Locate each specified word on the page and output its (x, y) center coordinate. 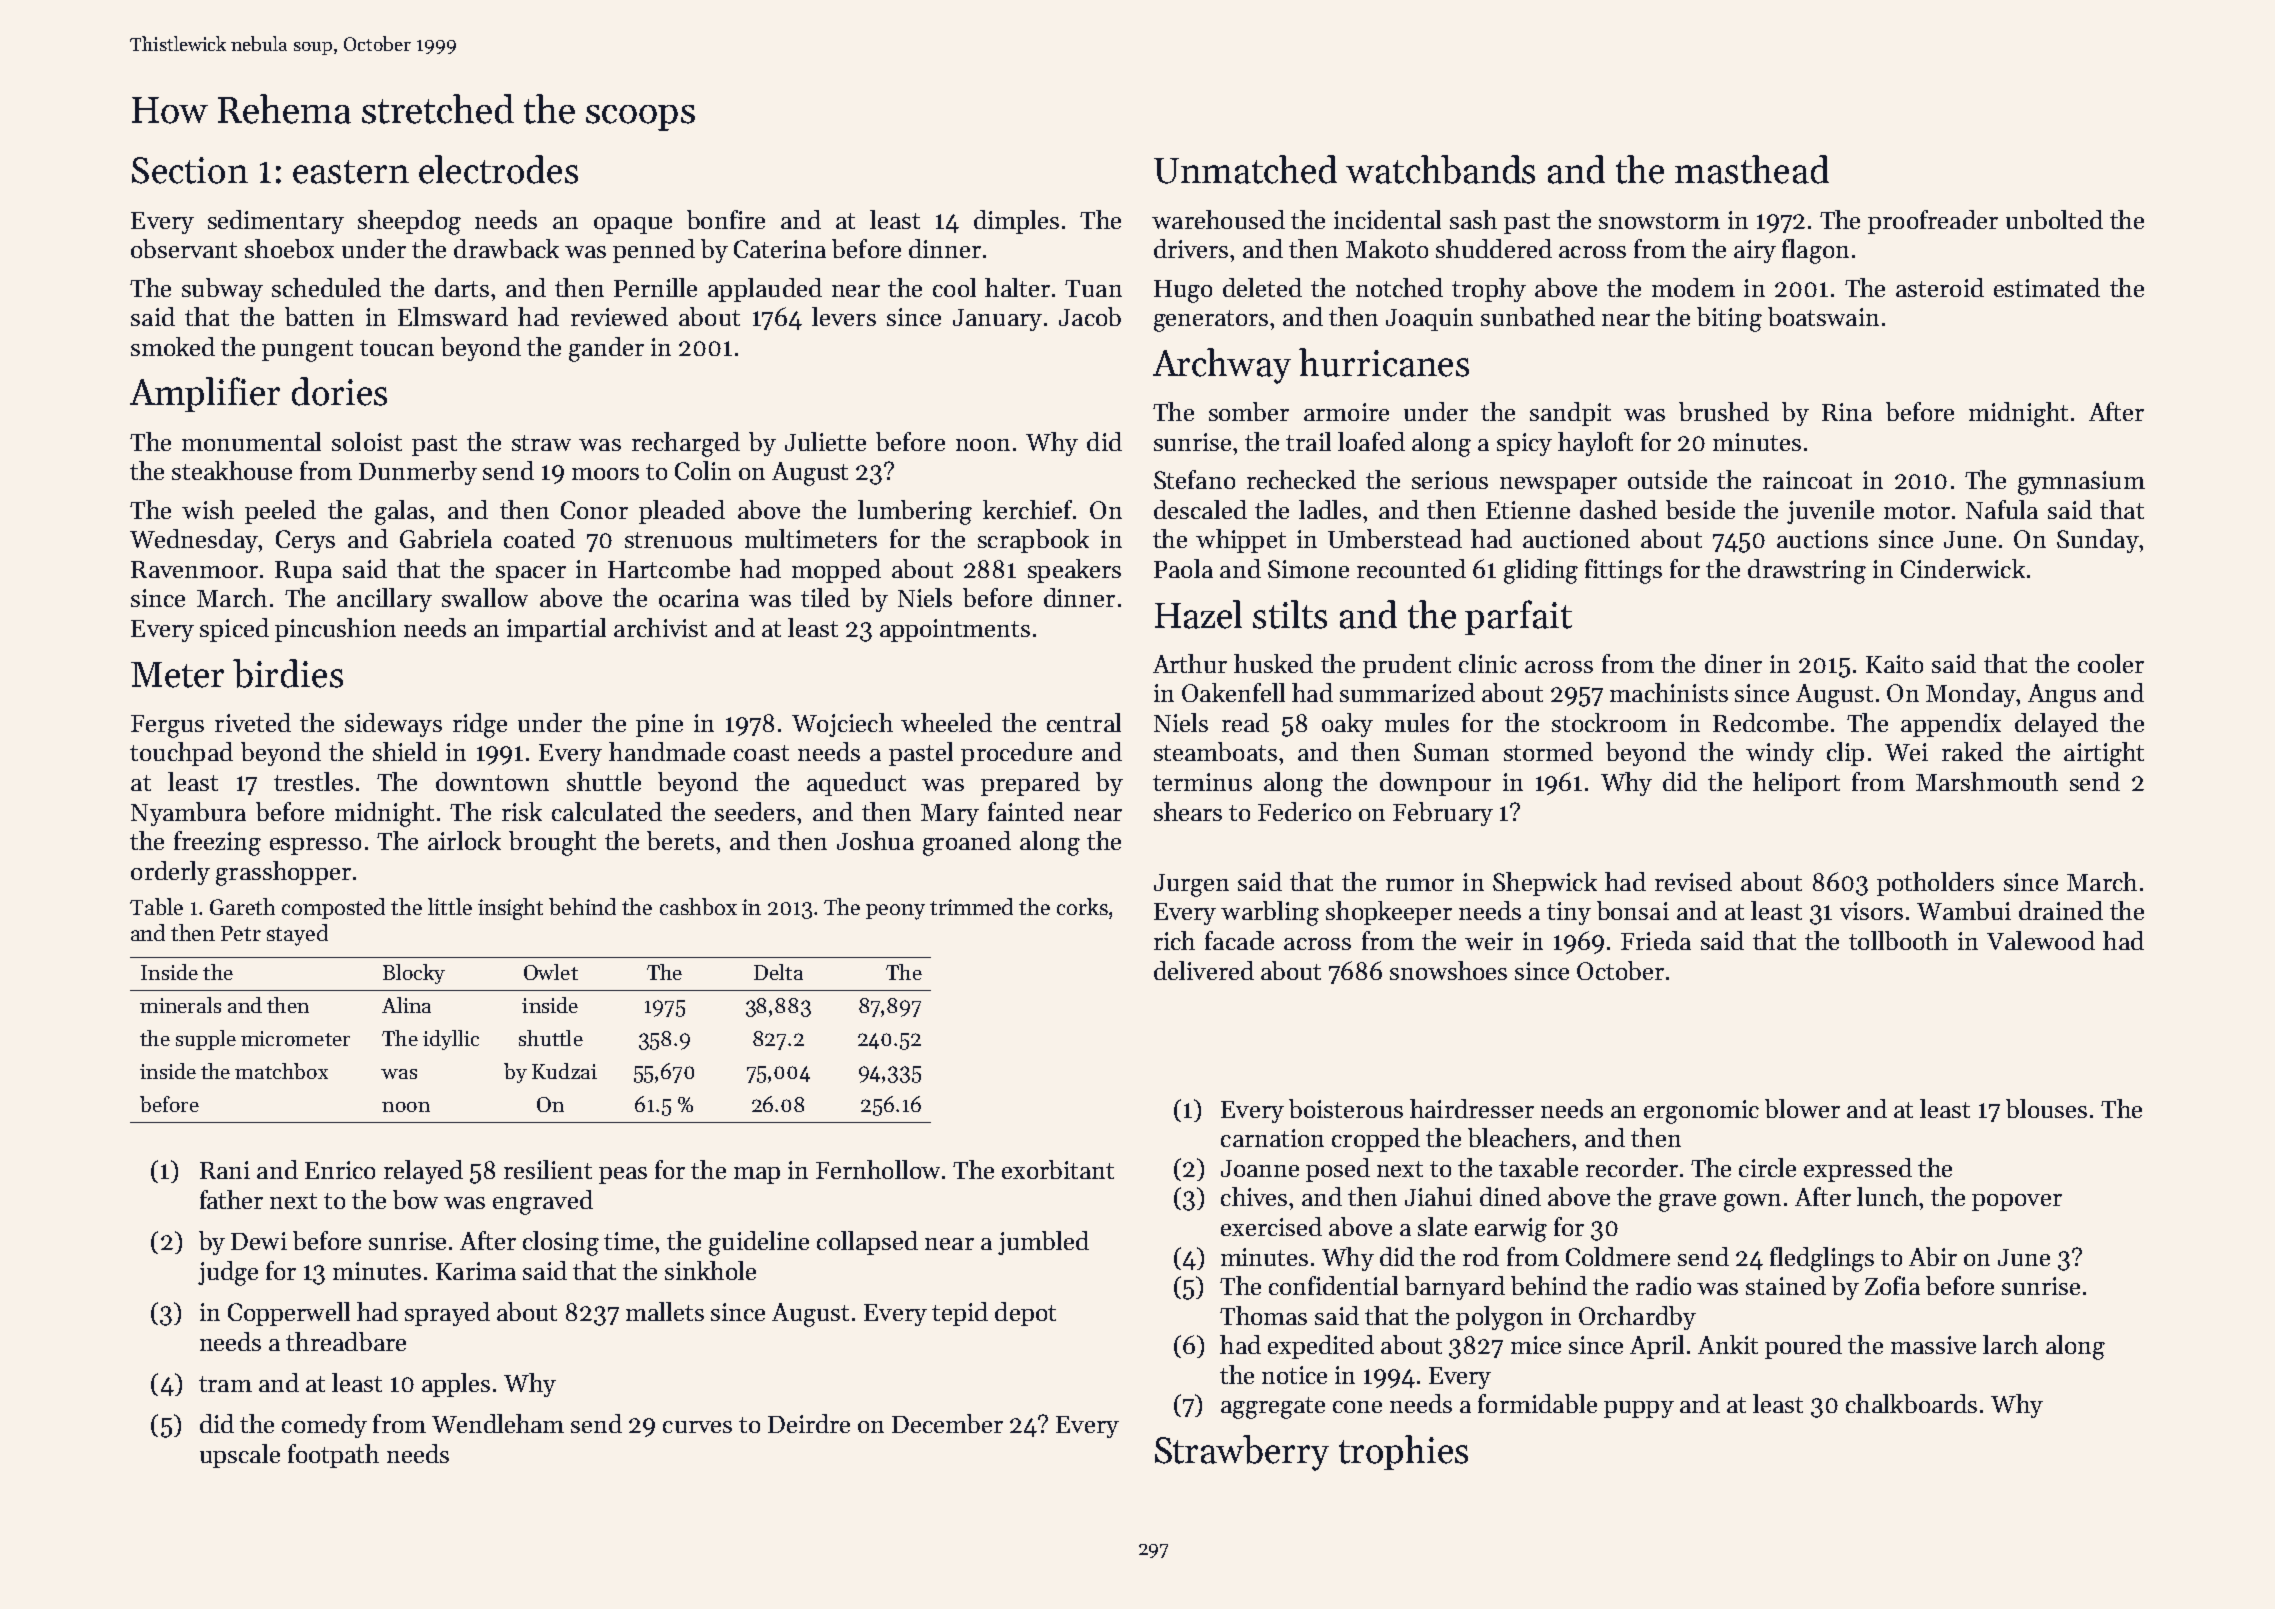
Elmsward (453, 316)
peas (623, 1175)
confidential (1333, 1285)
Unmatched (1245, 169)
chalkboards (1911, 1403)
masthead (1752, 169)
